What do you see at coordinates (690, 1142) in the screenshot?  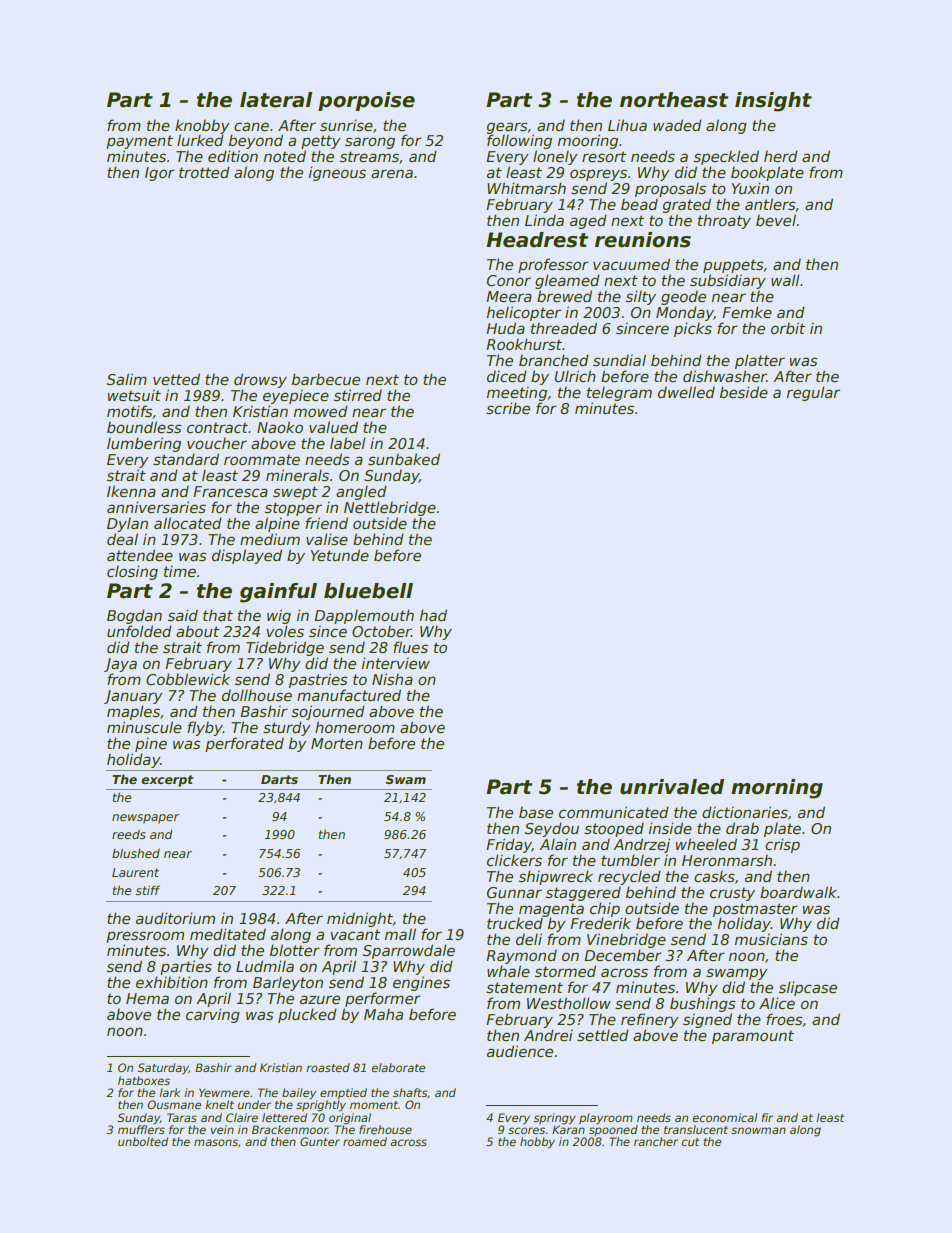 I see `cut` at bounding box center [690, 1142].
